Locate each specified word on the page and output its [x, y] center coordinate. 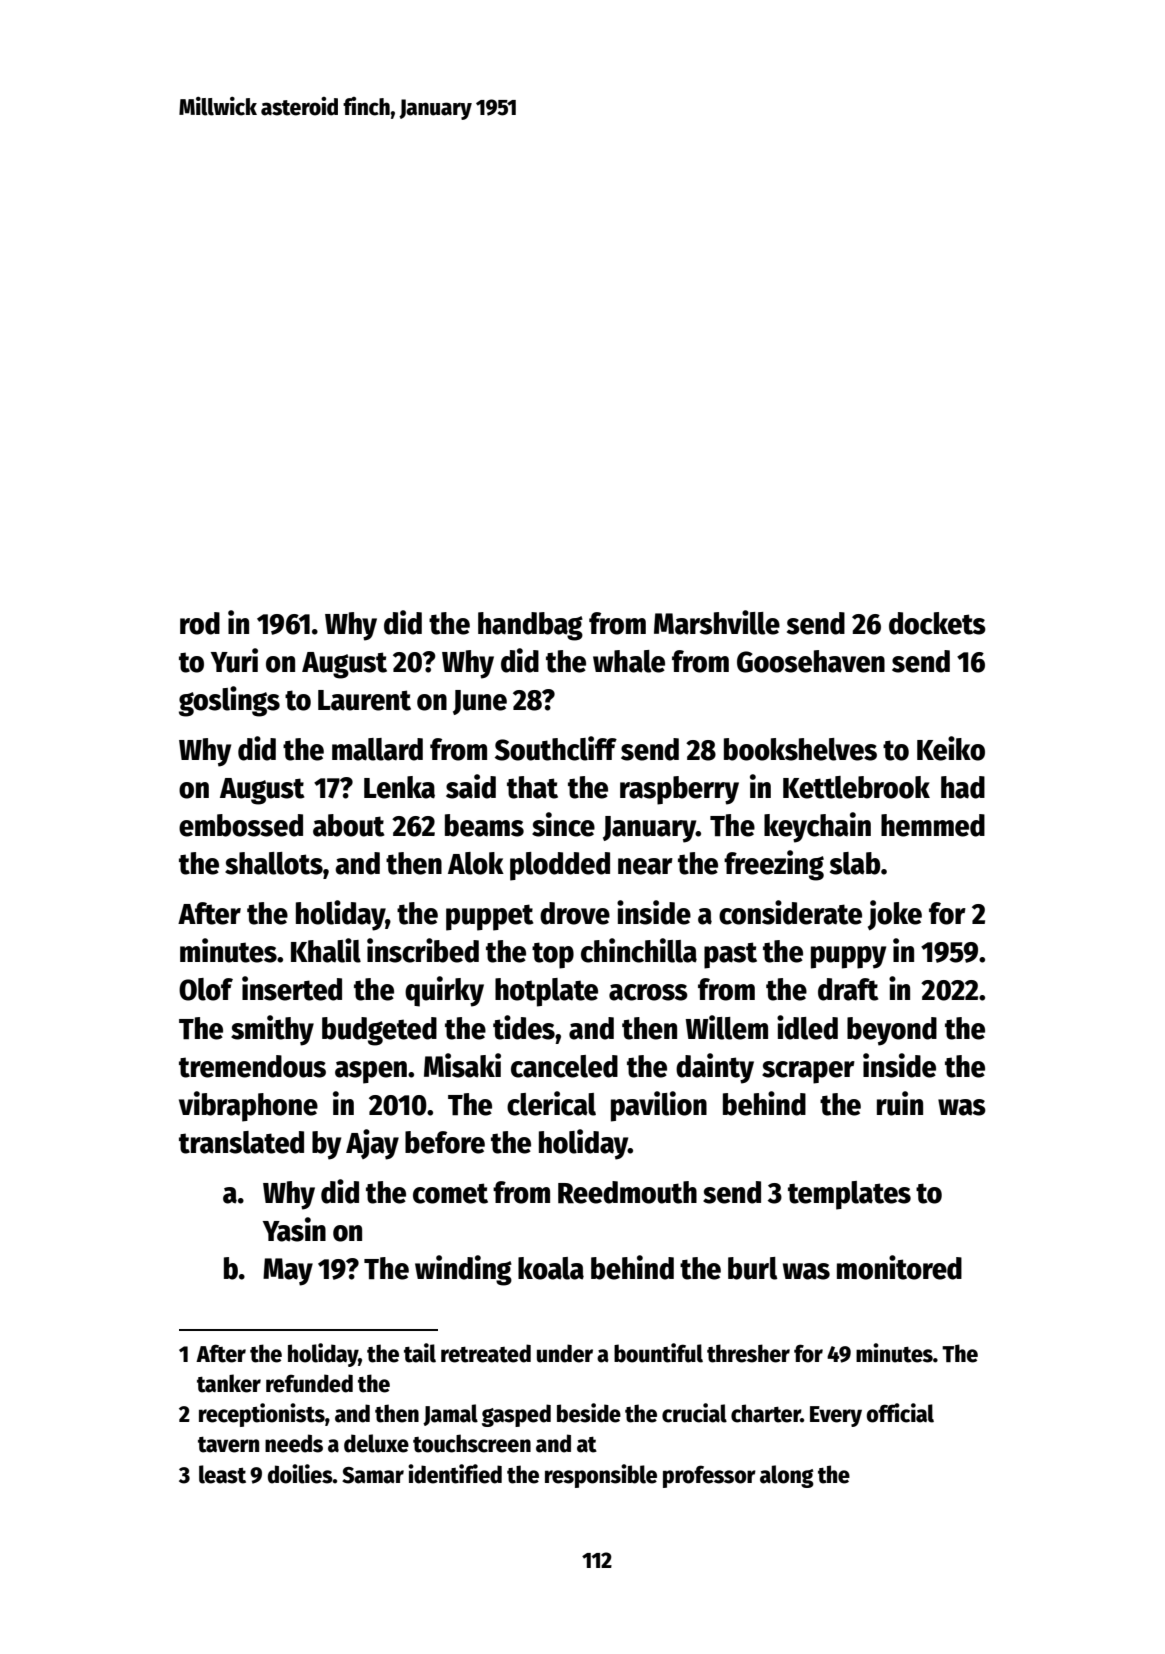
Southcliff [556, 748]
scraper [808, 1072]
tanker [229, 1383]
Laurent [364, 700]
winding [463, 1270]
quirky [444, 991]
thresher [748, 1353]
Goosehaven [811, 661]
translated [241, 1142]
